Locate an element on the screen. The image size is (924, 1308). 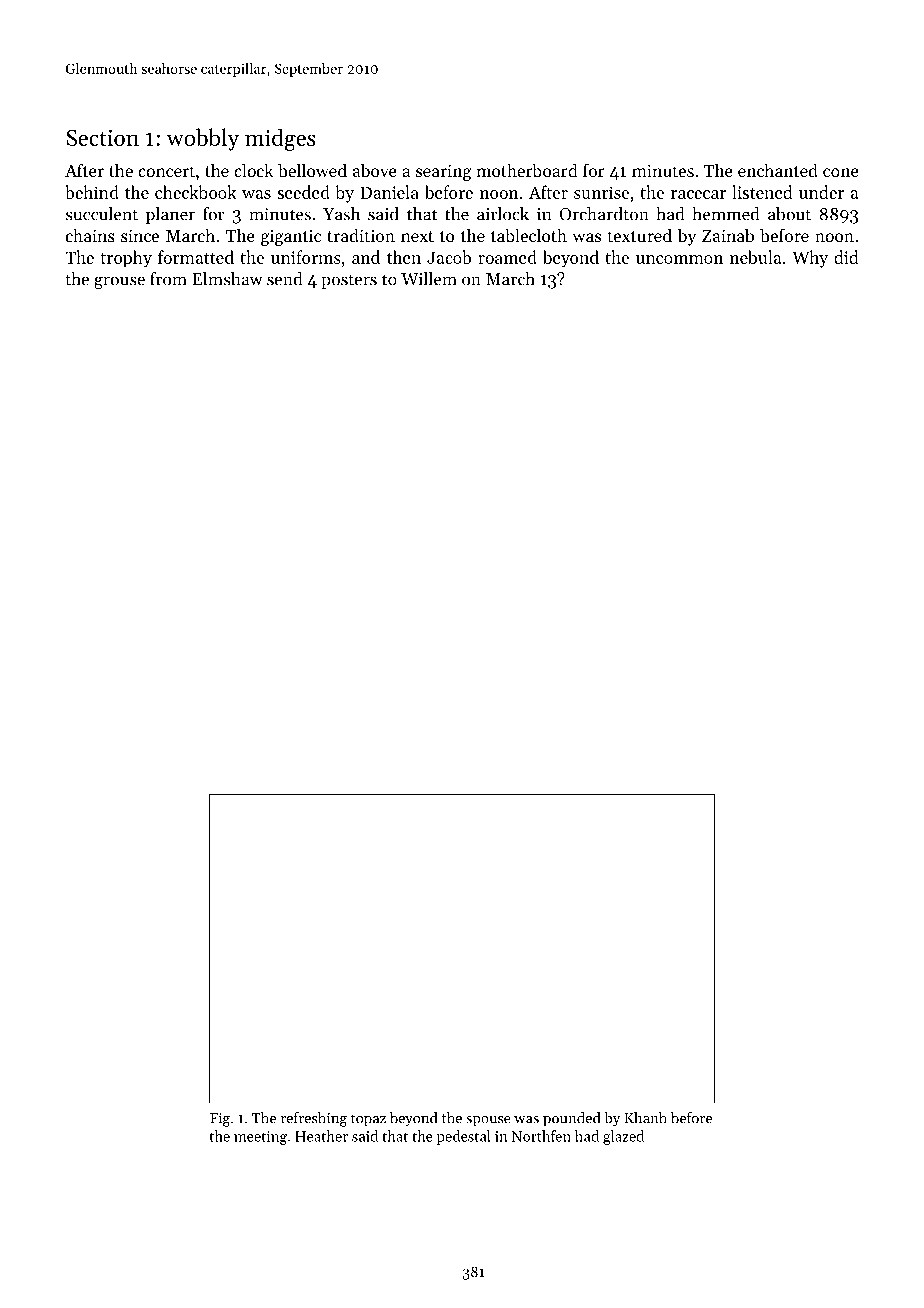
pounded is located at coordinates (572, 1119).
